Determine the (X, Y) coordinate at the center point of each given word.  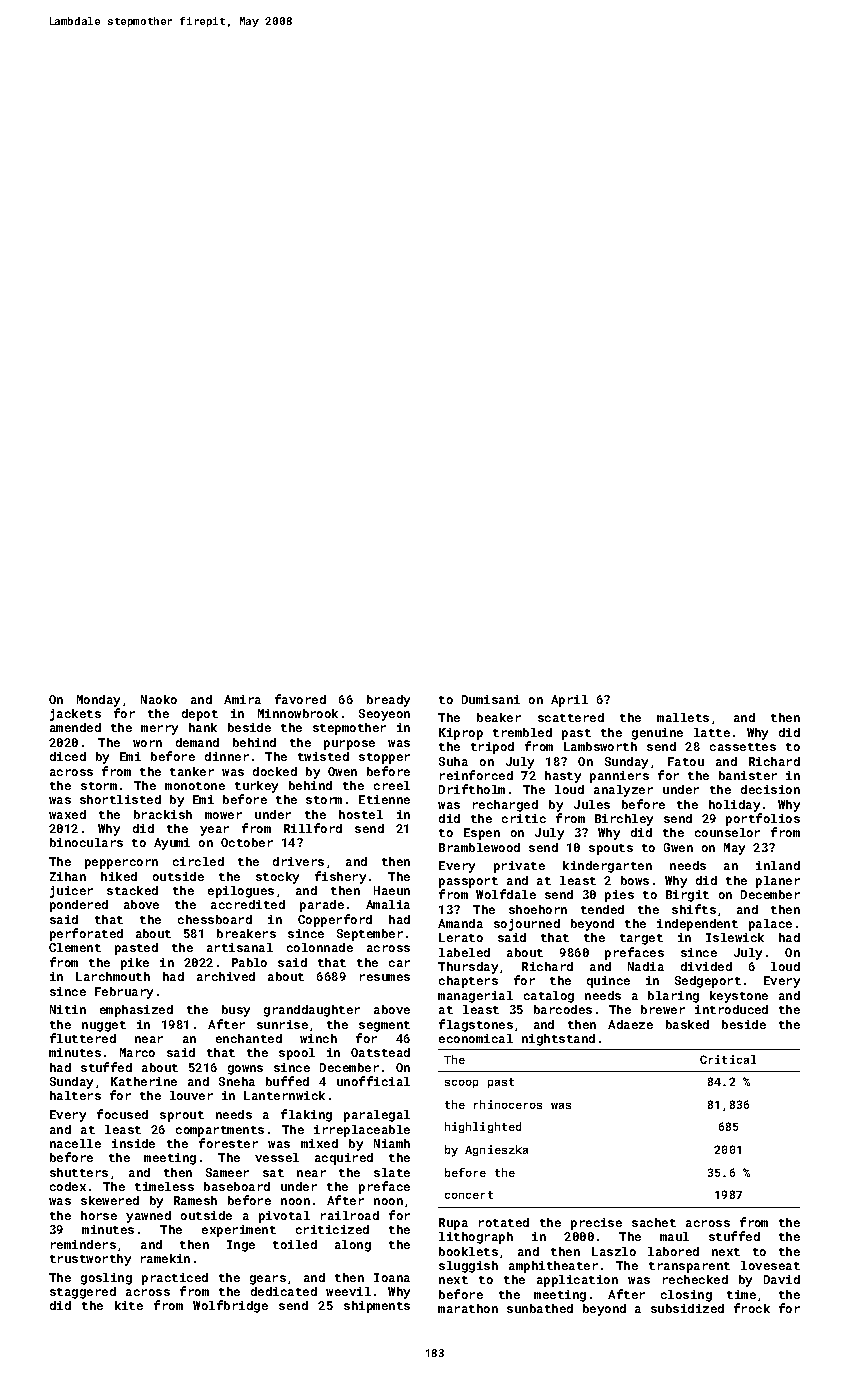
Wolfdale (506, 894)
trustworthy (90, 1260)
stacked (132, 890)
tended (602, 909)
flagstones (476, 1025)
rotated (504, 1222)
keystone (739, 997)
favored (300, 699)
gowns (245, 1070)
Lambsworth (600, 746)
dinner (227, 756)
